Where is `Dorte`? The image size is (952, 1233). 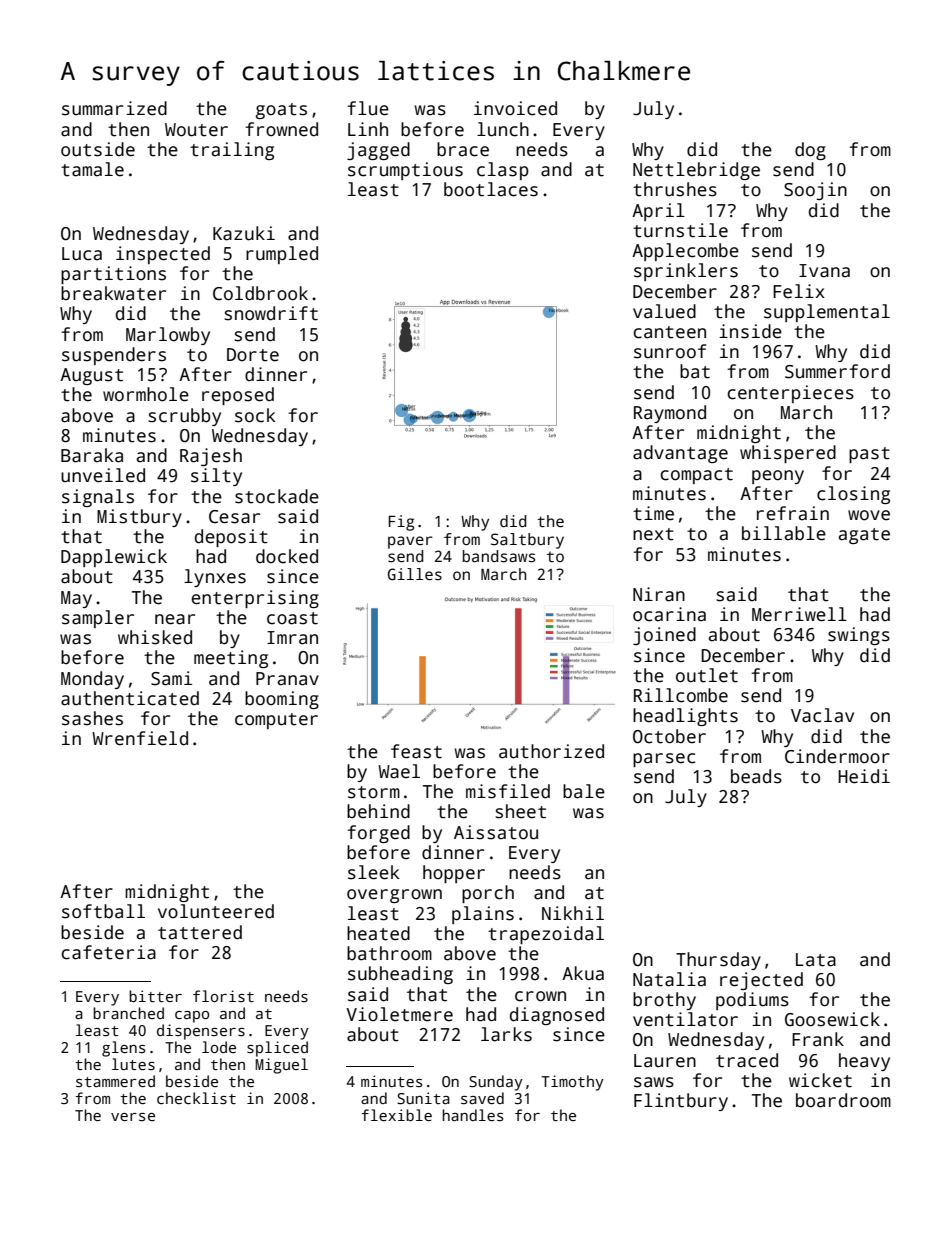
Dorte is located at coordinates (253, 355).
